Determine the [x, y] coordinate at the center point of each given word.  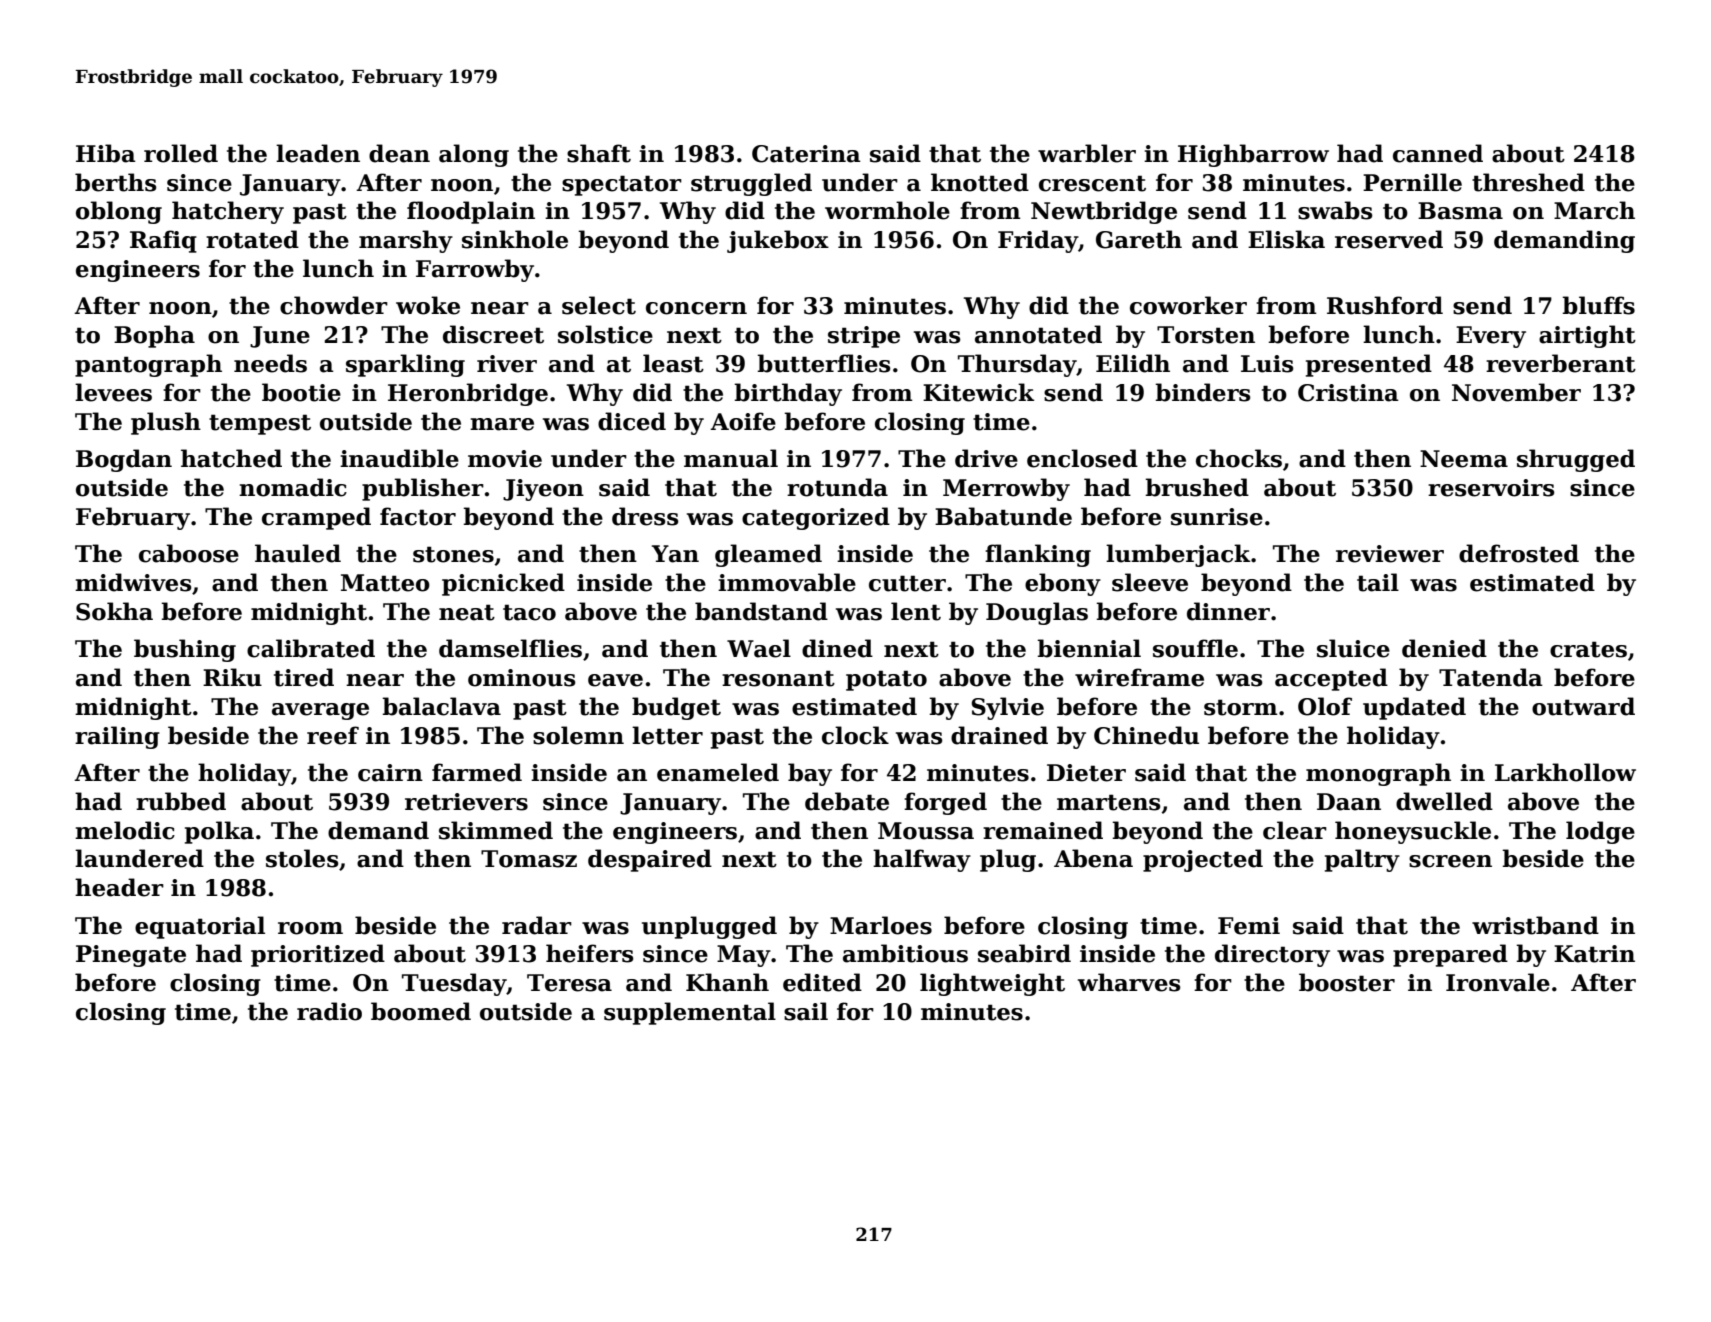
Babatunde [1003, 516]
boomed [421, 1011]
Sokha [114, 611]
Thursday [1017, 365]
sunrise [1217, 517]
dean [399, 153]
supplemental [690, 1013]
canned [1438, 153]
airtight [1587, 336]
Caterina [806, 154]
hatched [231, 458]
